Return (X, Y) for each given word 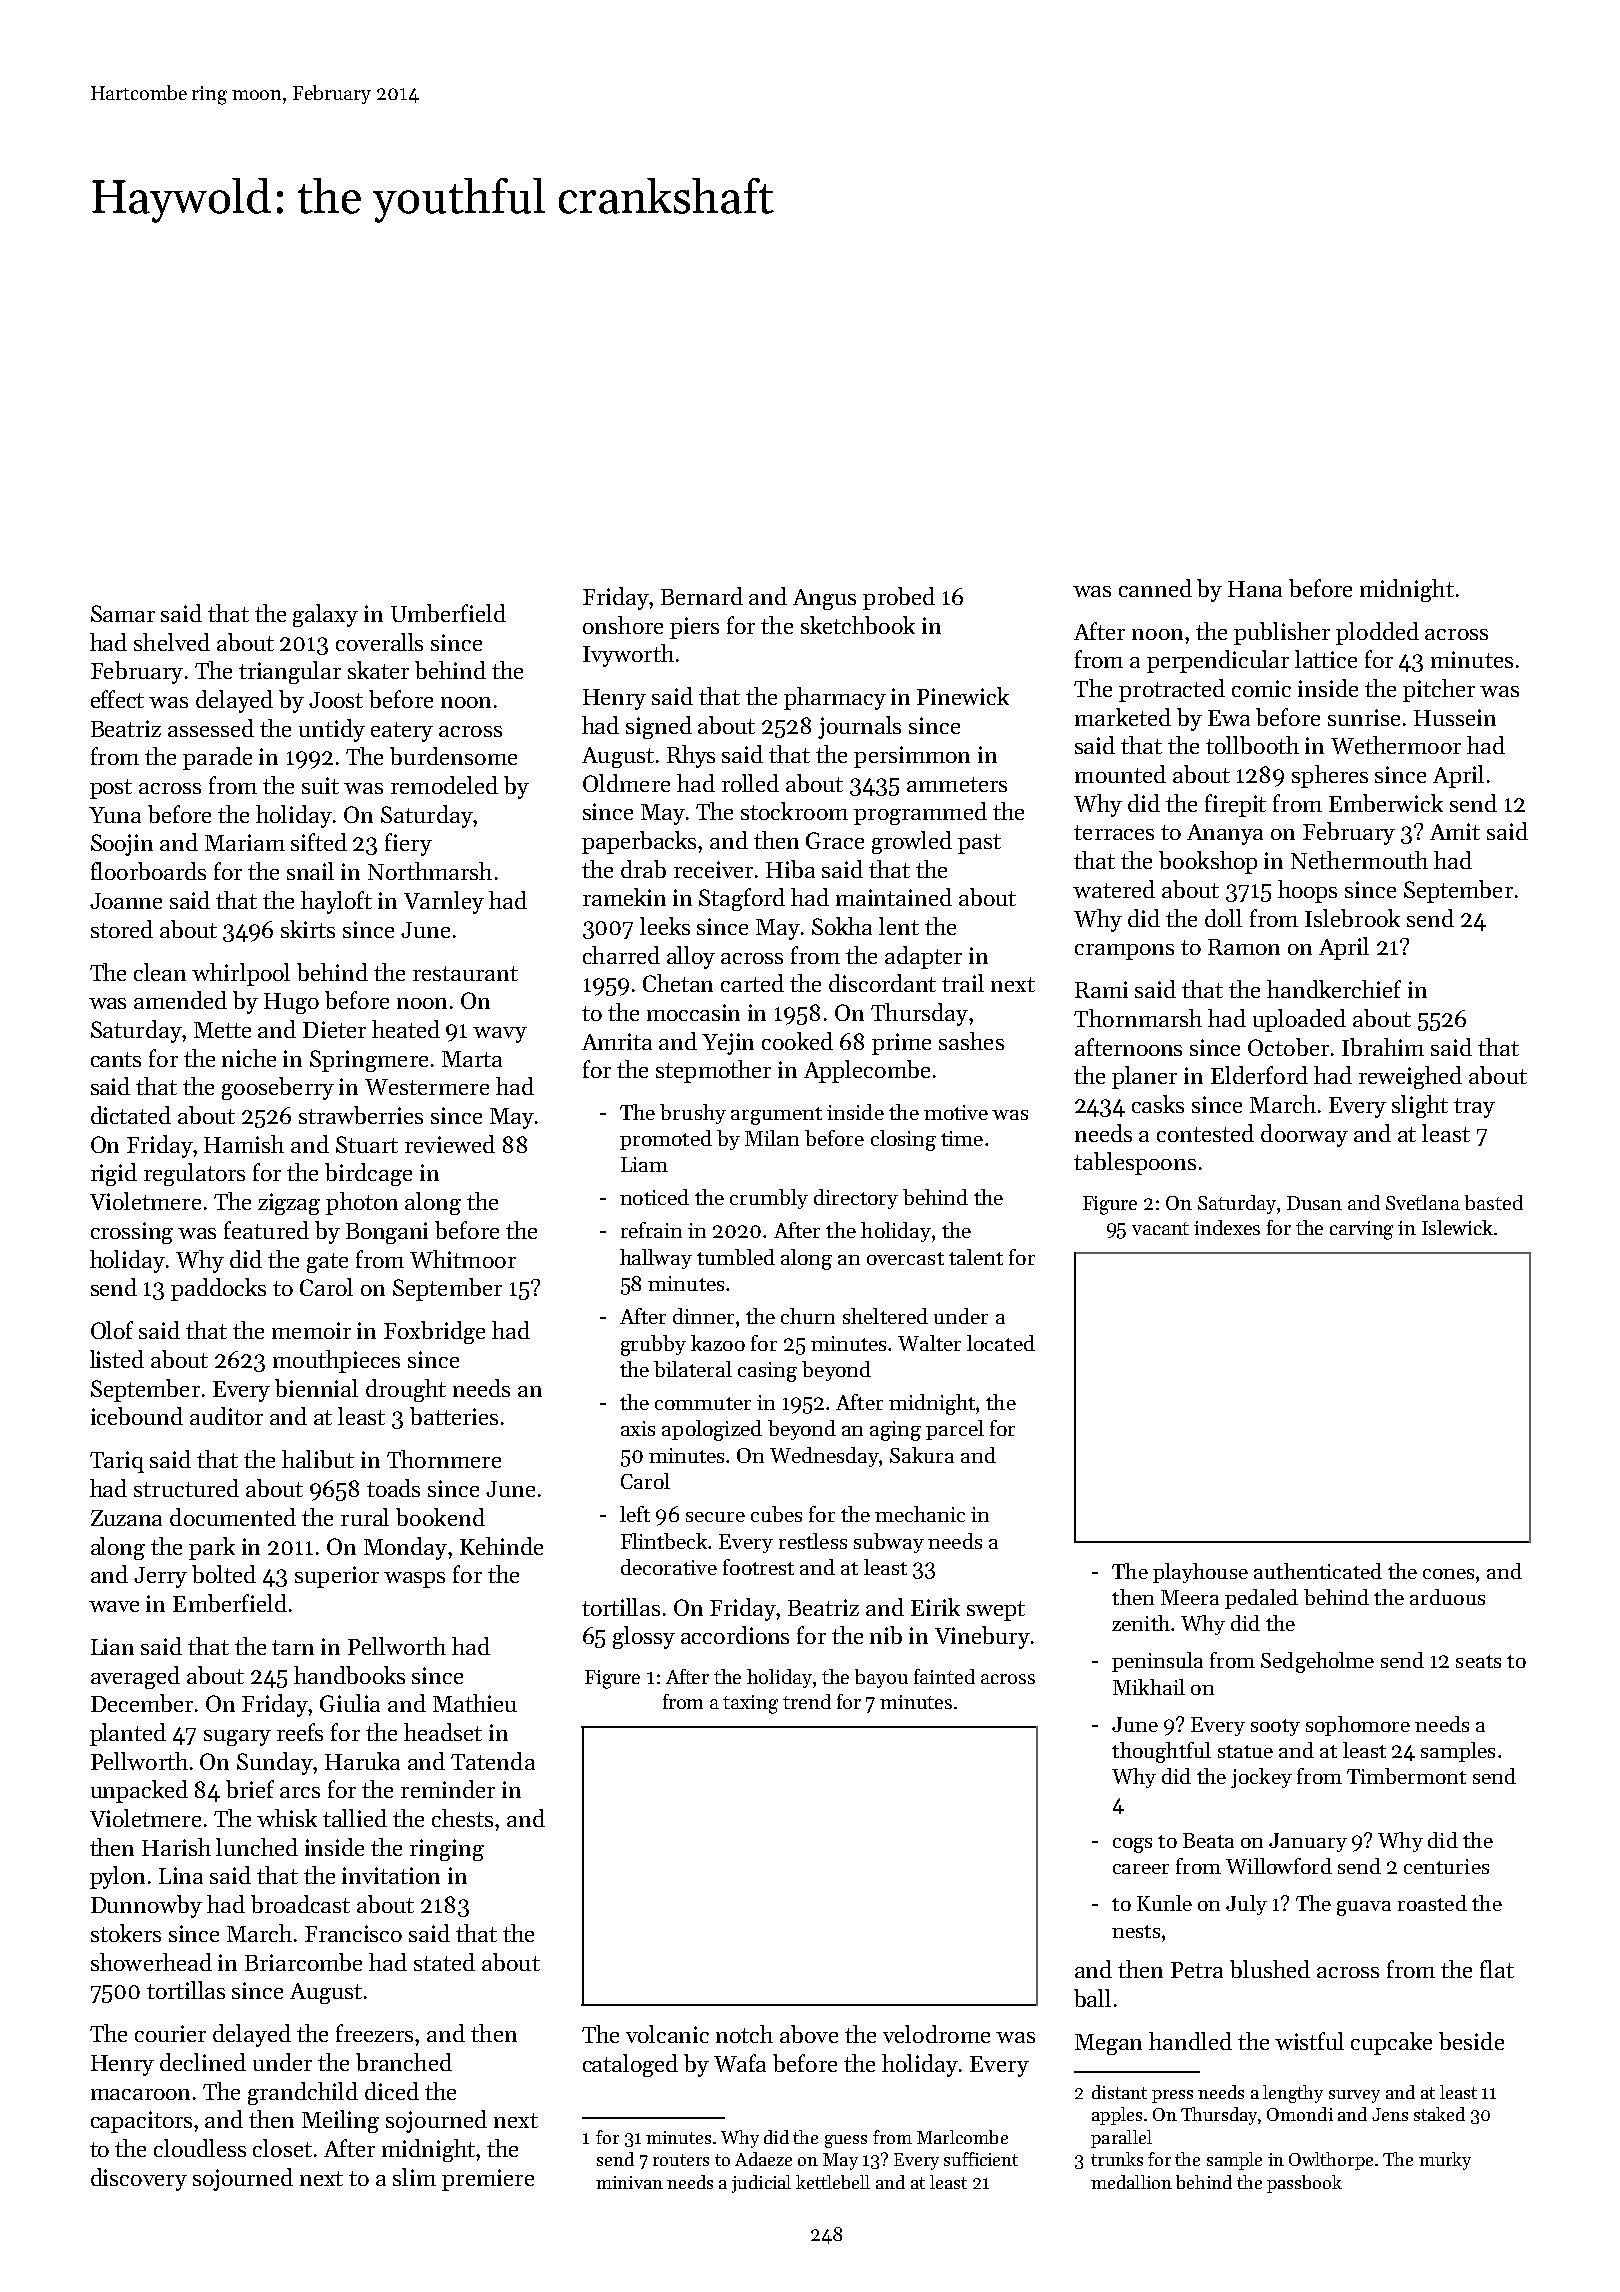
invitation (391, 1875)
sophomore (1358, 1726)
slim (414, 2177)
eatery (402, 732)
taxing (750, 1704)
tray (1474, 1108)
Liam (644, 1164)
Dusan (1314, 1203)
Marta (472, 1059)
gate (327, 1263)
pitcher (1439, 690)
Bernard (702, 596)
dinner (703, 1316)
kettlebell (833, 2182)
